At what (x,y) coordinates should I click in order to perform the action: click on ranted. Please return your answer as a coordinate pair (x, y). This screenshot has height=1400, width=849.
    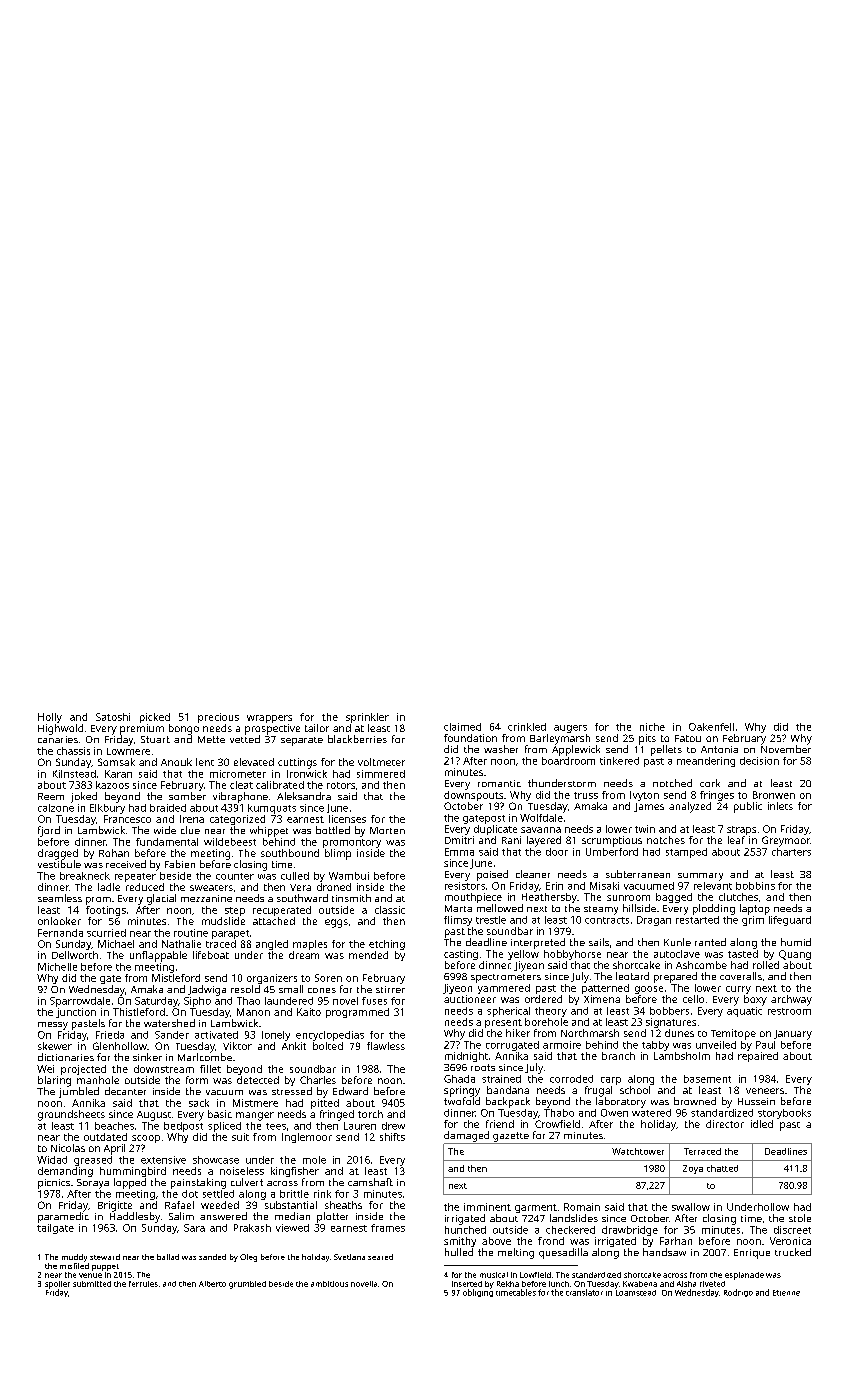
    Looking at the image, I should click on (710, 942).
